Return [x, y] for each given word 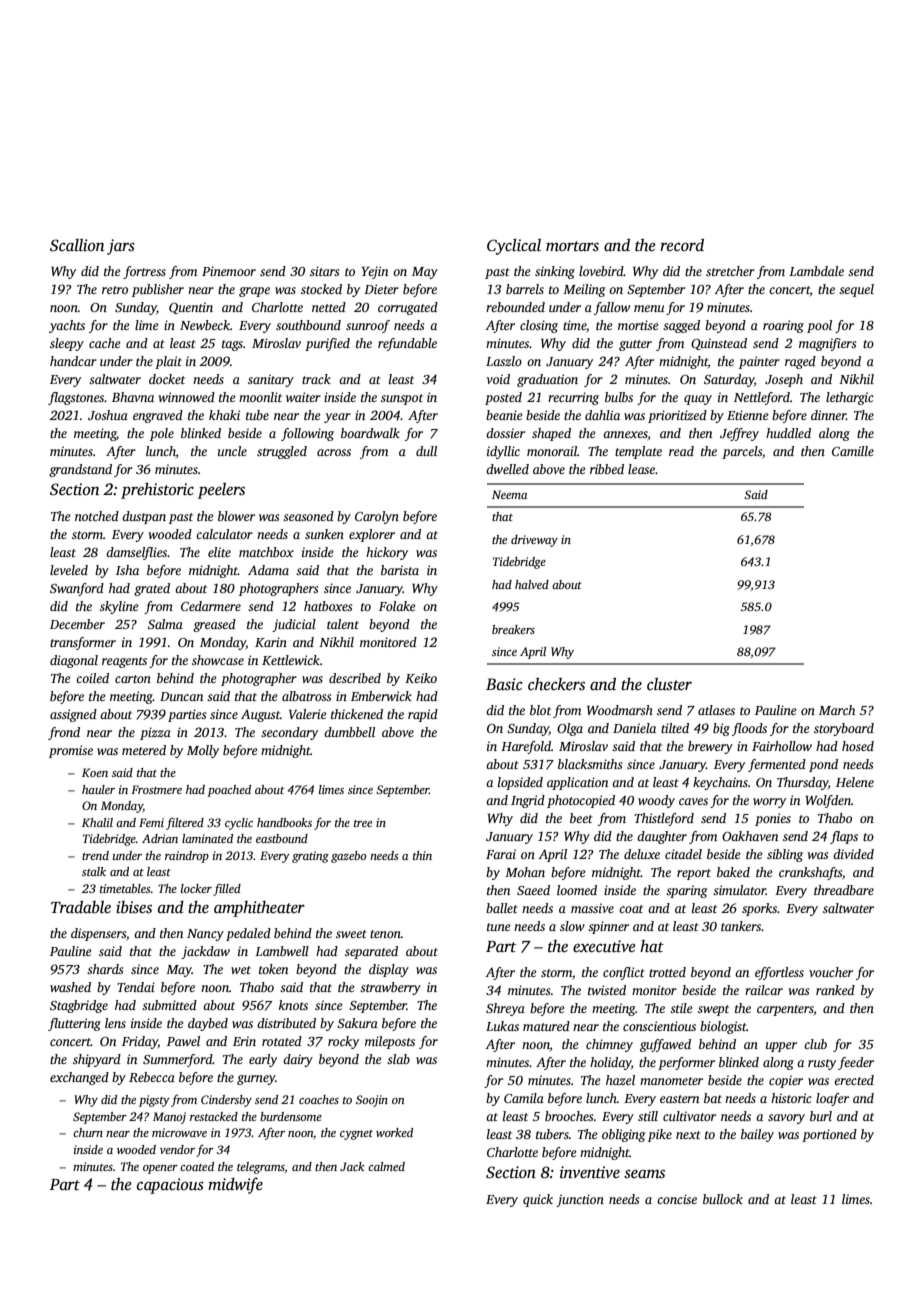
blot [540, 710]
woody [656, 801]
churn [88, 1132]
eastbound [282, 838]
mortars [572, 246]
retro [115, 290]
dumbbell [349, 732]
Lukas [502, 1026]
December [77, 624]
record [682, 245]
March [837, 710]
